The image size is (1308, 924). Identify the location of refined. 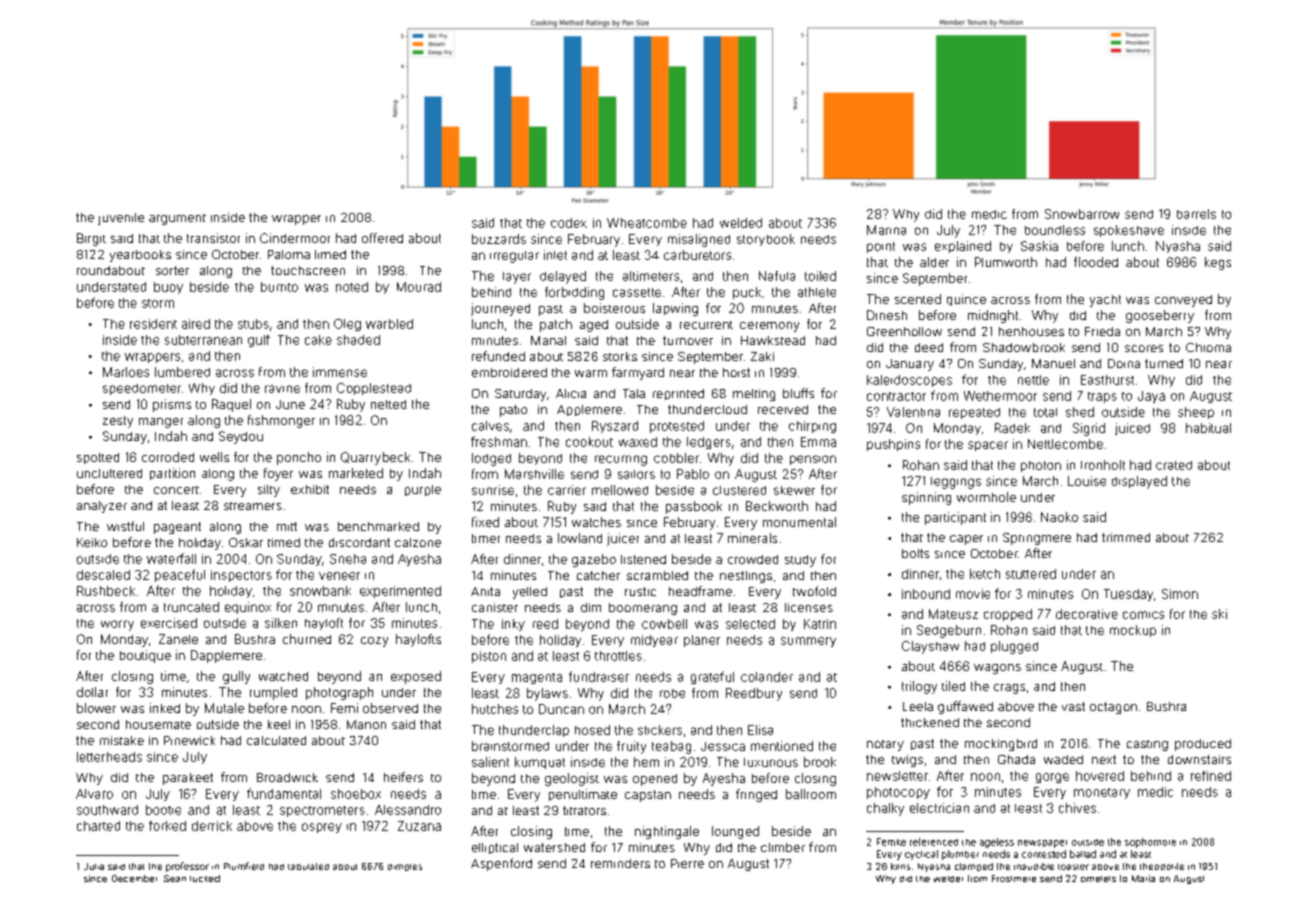
(1211, 776).
